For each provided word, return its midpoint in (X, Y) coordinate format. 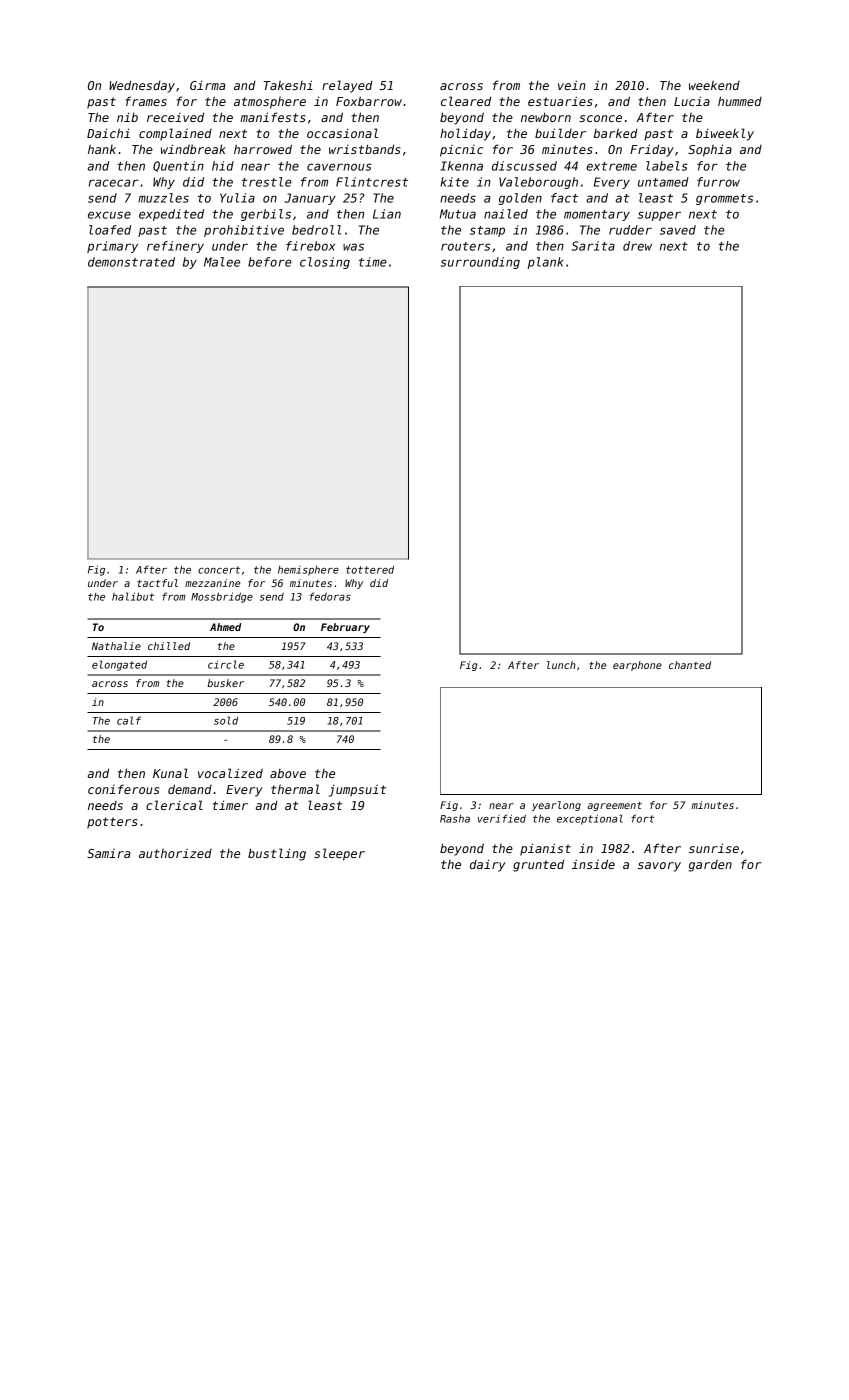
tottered (370, 570)
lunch (561, 665)
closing (325, 263)
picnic (461, 151)
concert (219, 570)
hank (102, 149)
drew (637, 246)
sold (226, 720)
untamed (663, 182)
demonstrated (131, 262)
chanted (690, 665)
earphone (637, 666)
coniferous (123, 789)
